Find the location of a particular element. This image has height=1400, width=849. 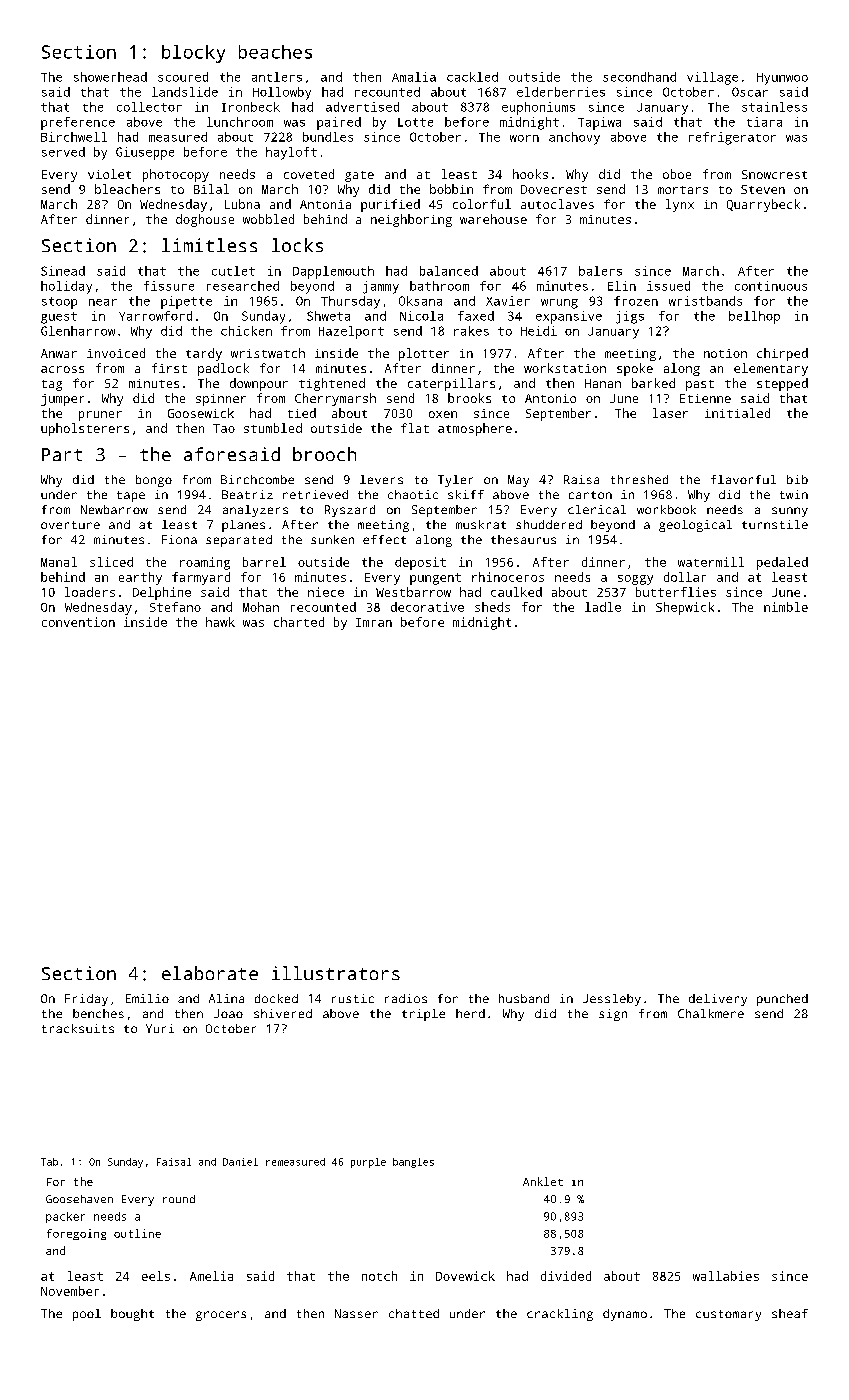

bangles is located at coordinates (413, 1163).
